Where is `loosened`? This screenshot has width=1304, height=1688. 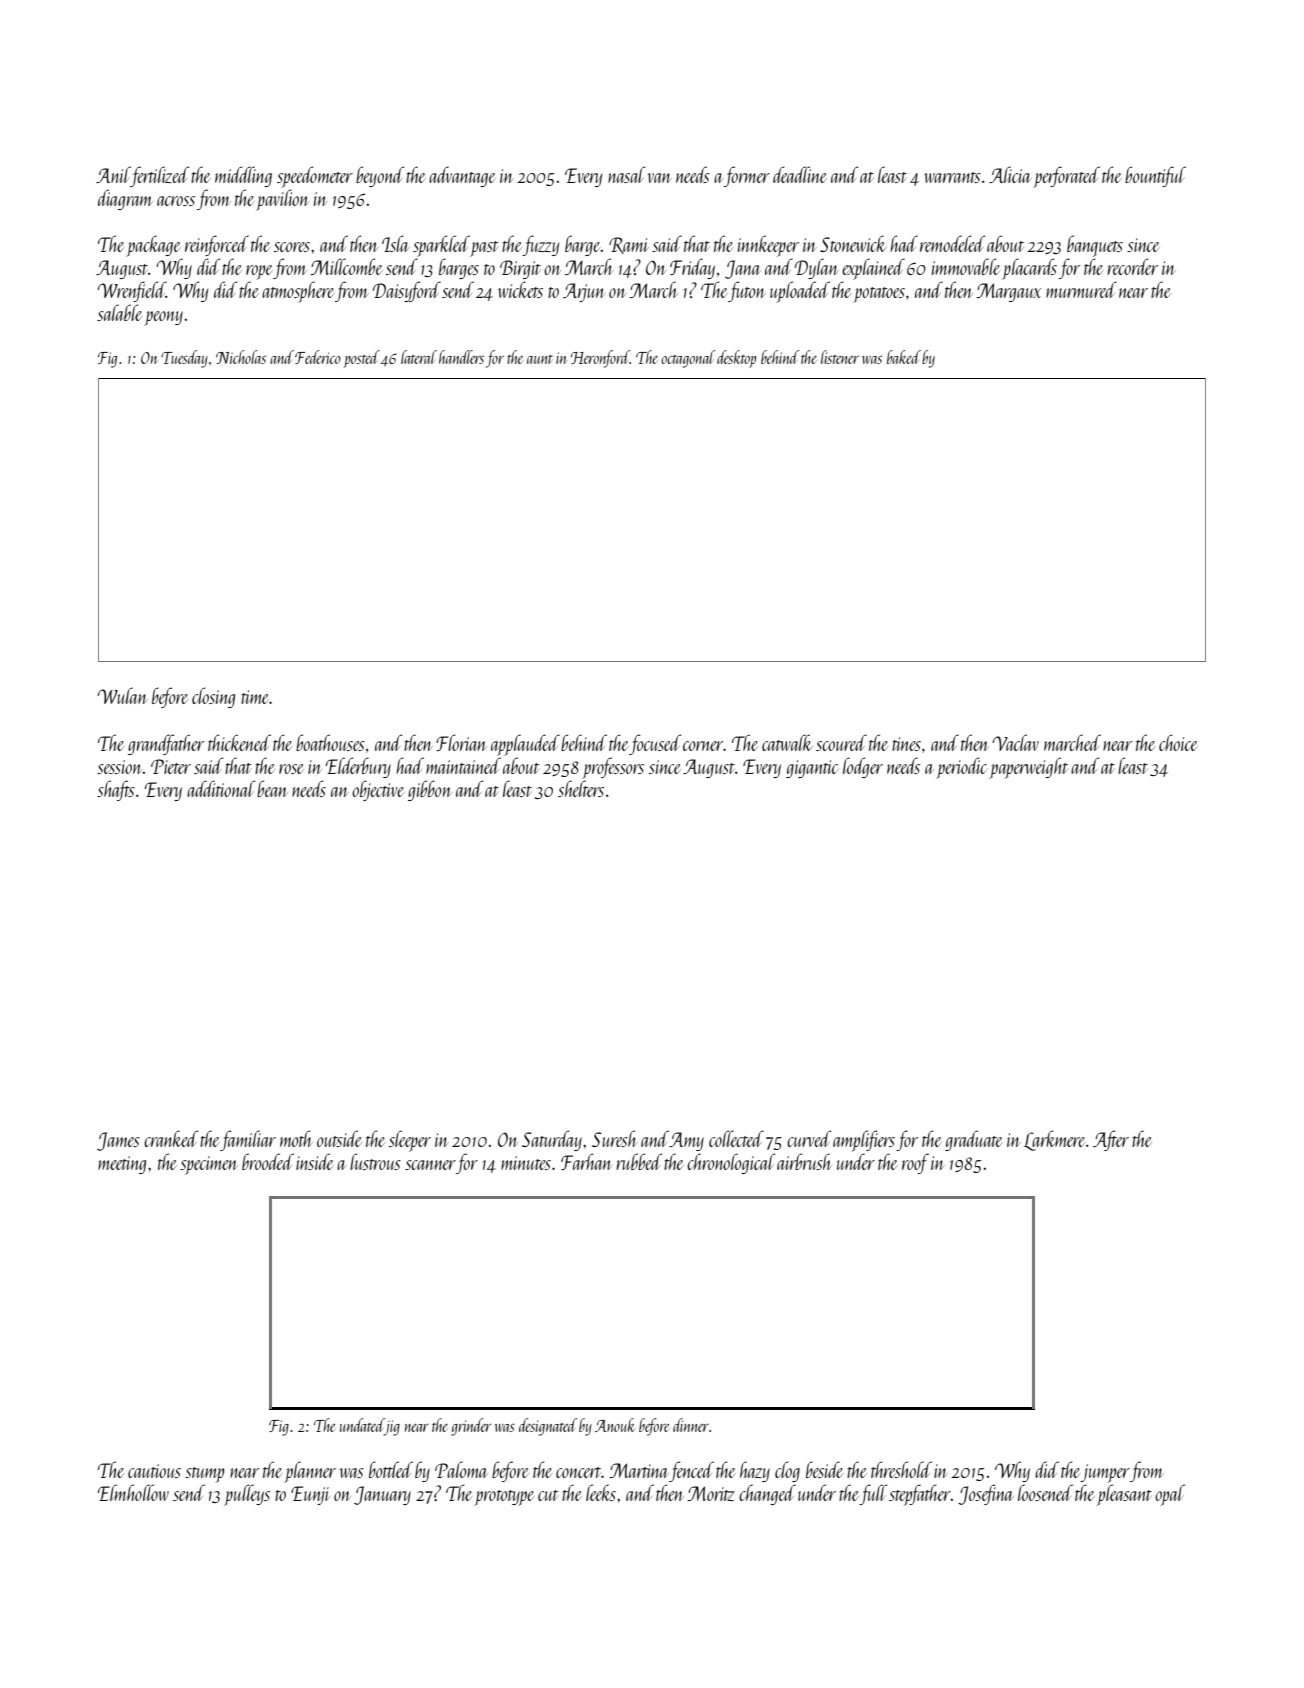 loosened is located at coordinates (1045, 1492).
